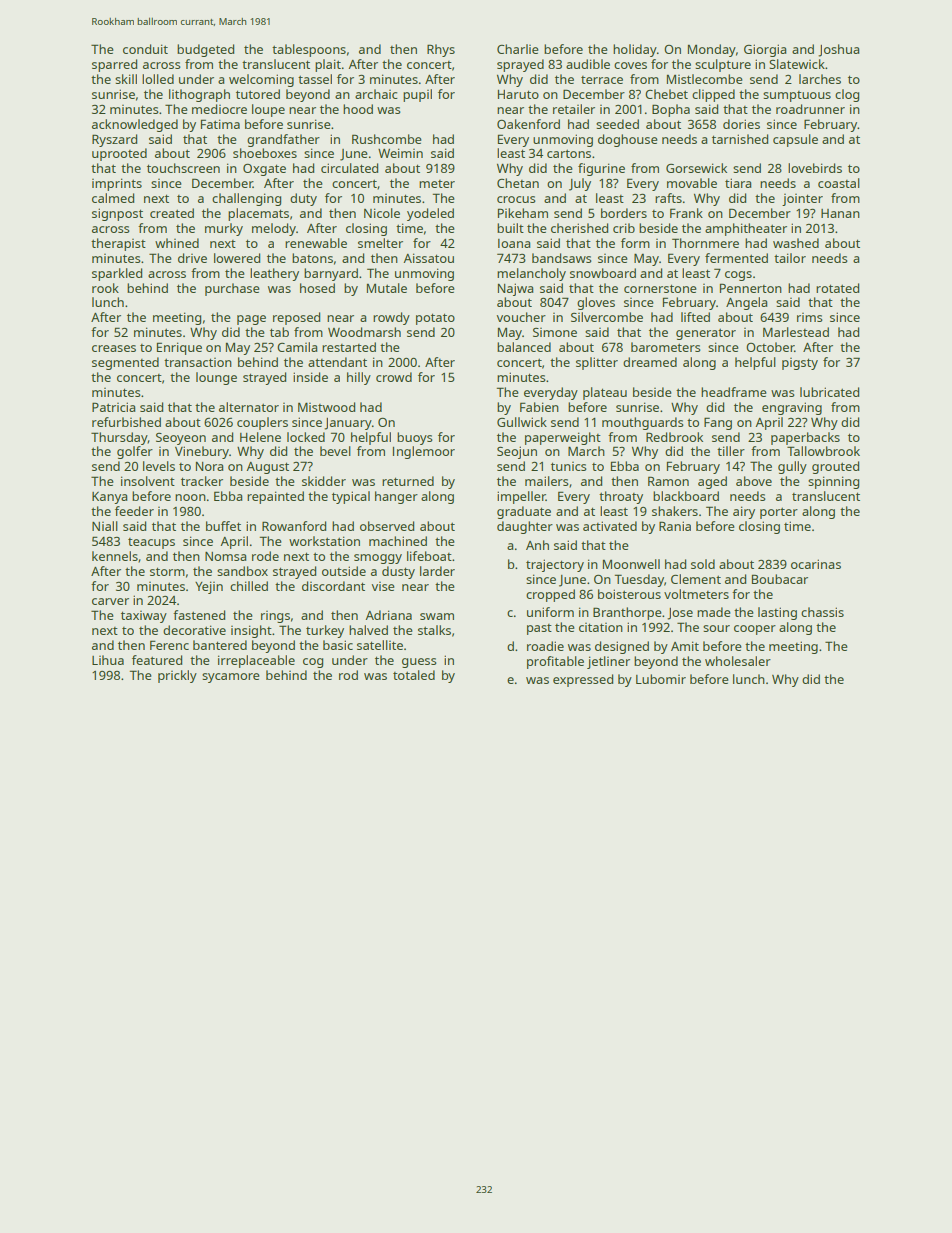  What do you see at coordinates (537, 545) in the screenshot?
I see `Anh` at bounding box center [537, 545].
